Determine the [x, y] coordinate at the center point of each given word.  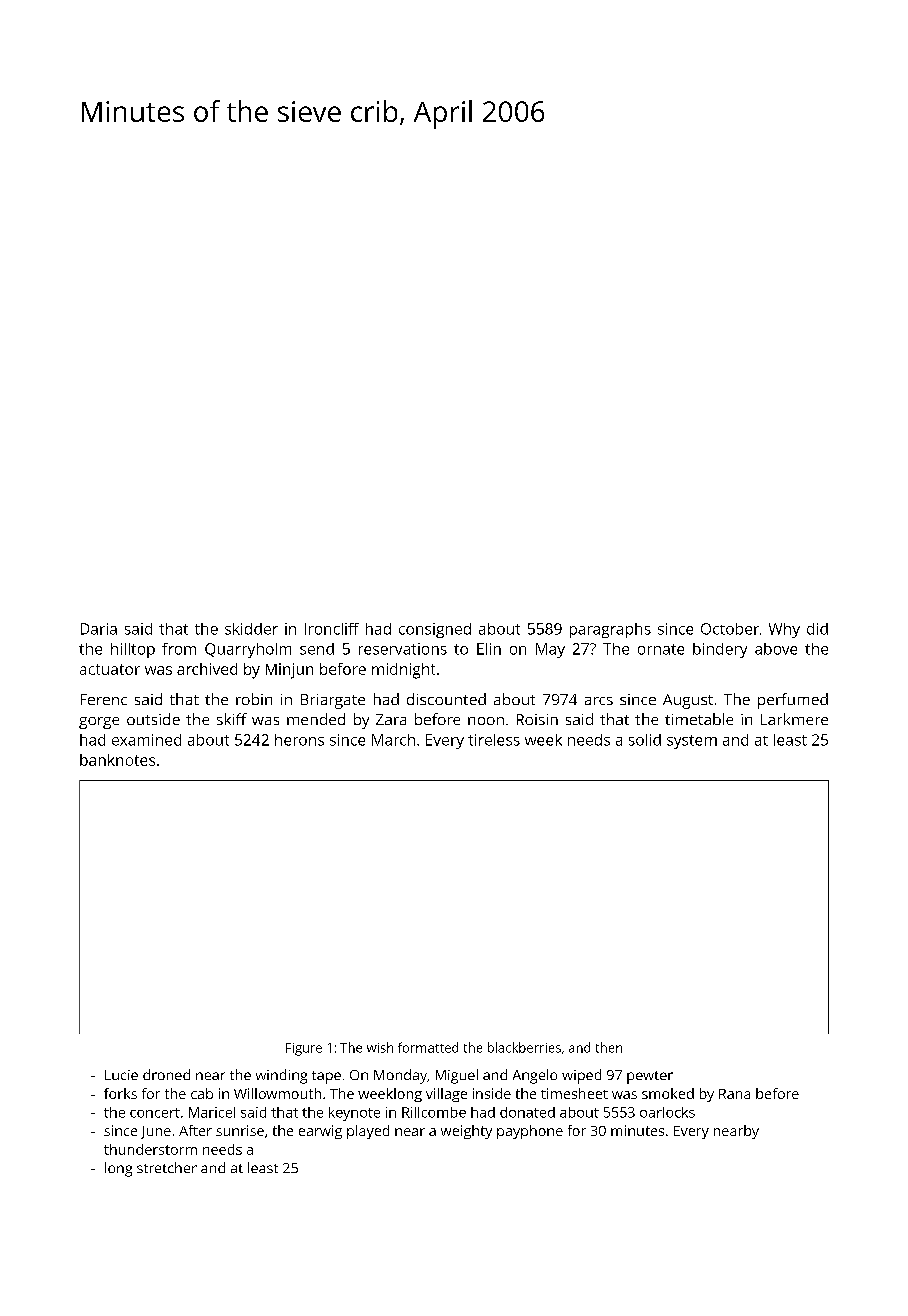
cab [202, 1093]
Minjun [289, 671]
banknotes [117, 760]
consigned [435, 630]
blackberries [524, 1047]
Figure [304, 1049]
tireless [494, 740]
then [609, 1047]
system [692, 742]
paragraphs [610, 630]
